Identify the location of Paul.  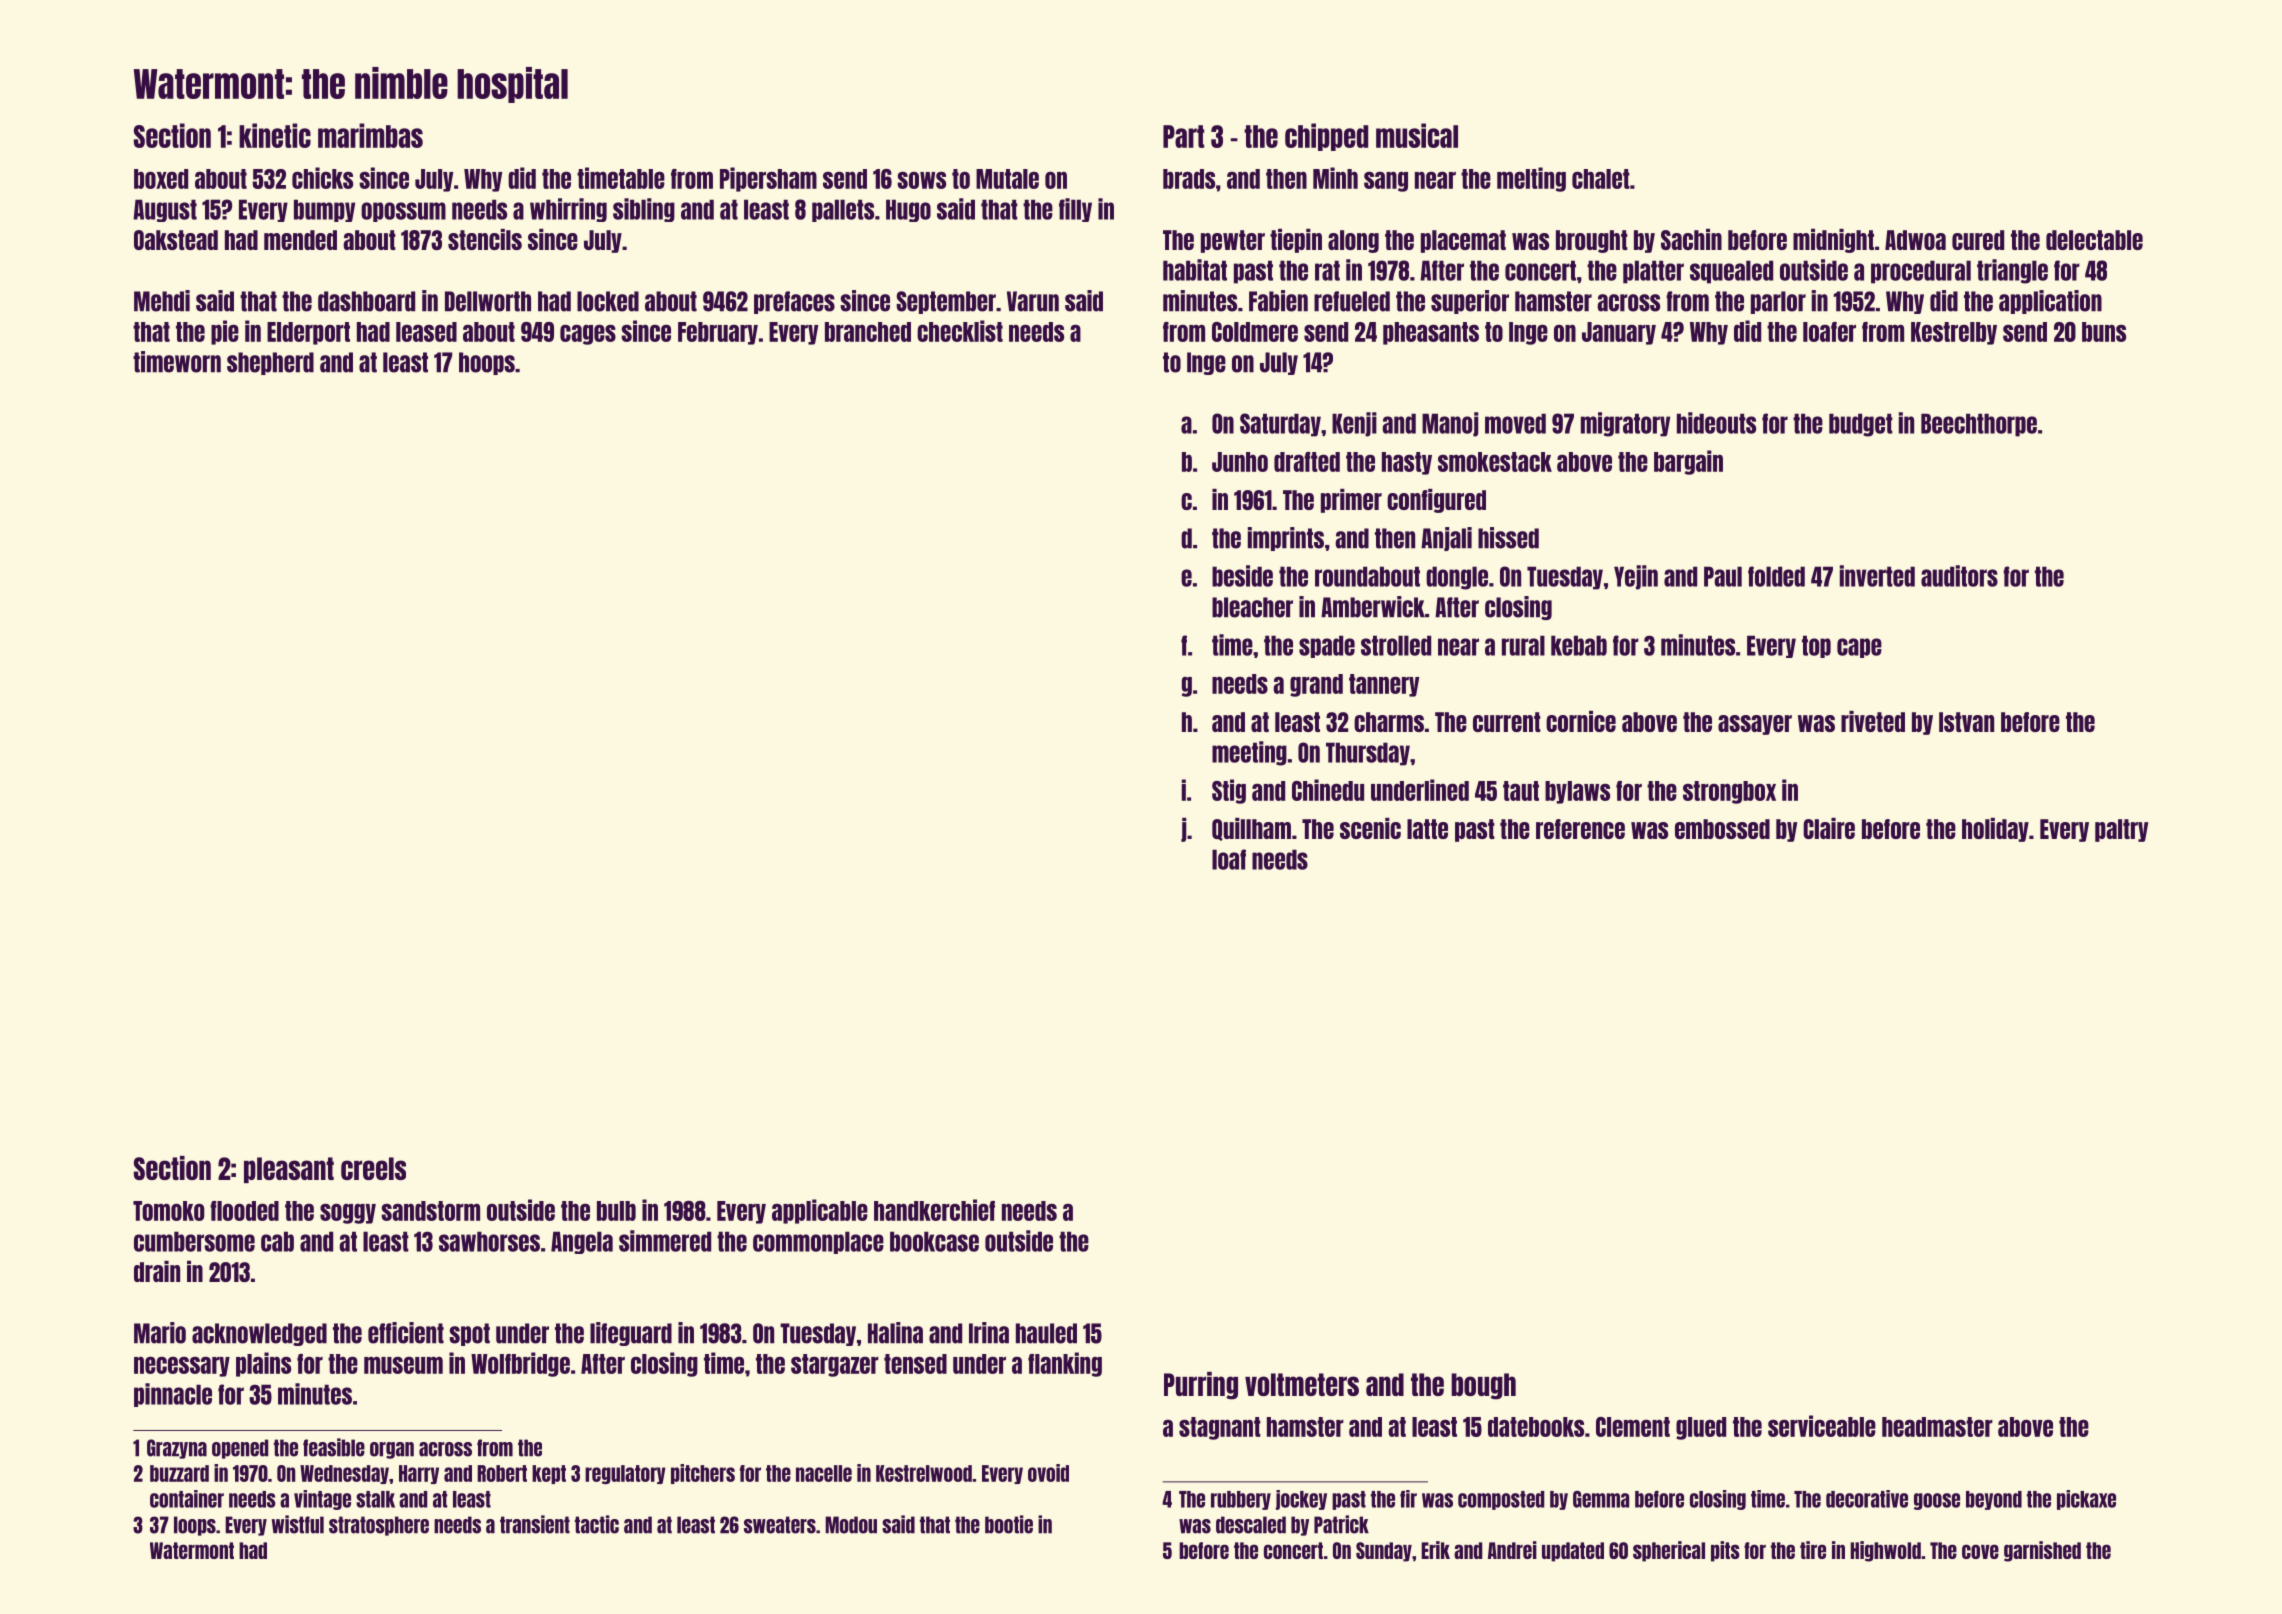
(1723, 576).
